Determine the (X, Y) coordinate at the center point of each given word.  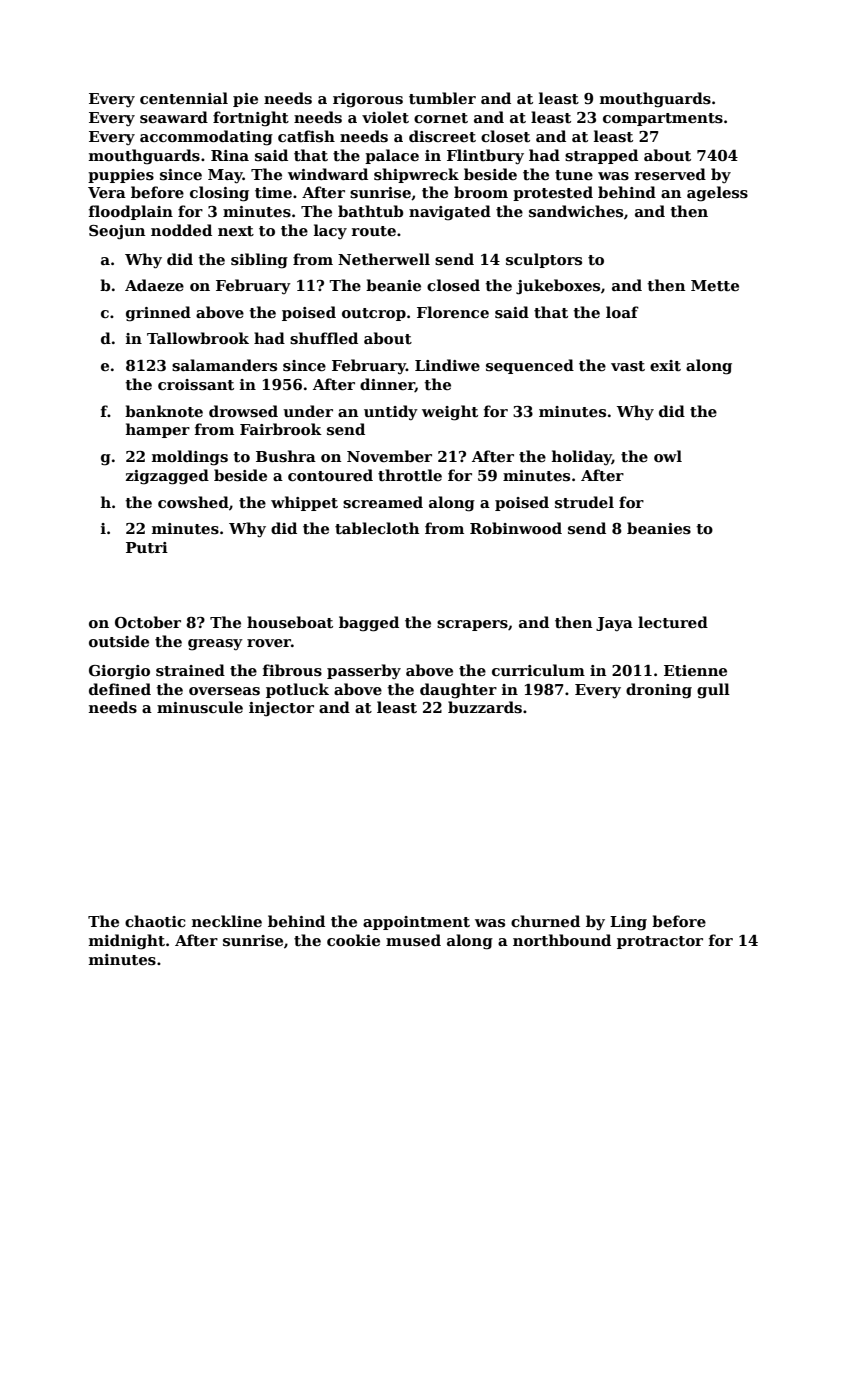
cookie (353, 940)
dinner (387, 385)
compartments (663, 119)
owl (668, 456)
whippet (304, 503)
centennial (184, 98)
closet (505, 136)
